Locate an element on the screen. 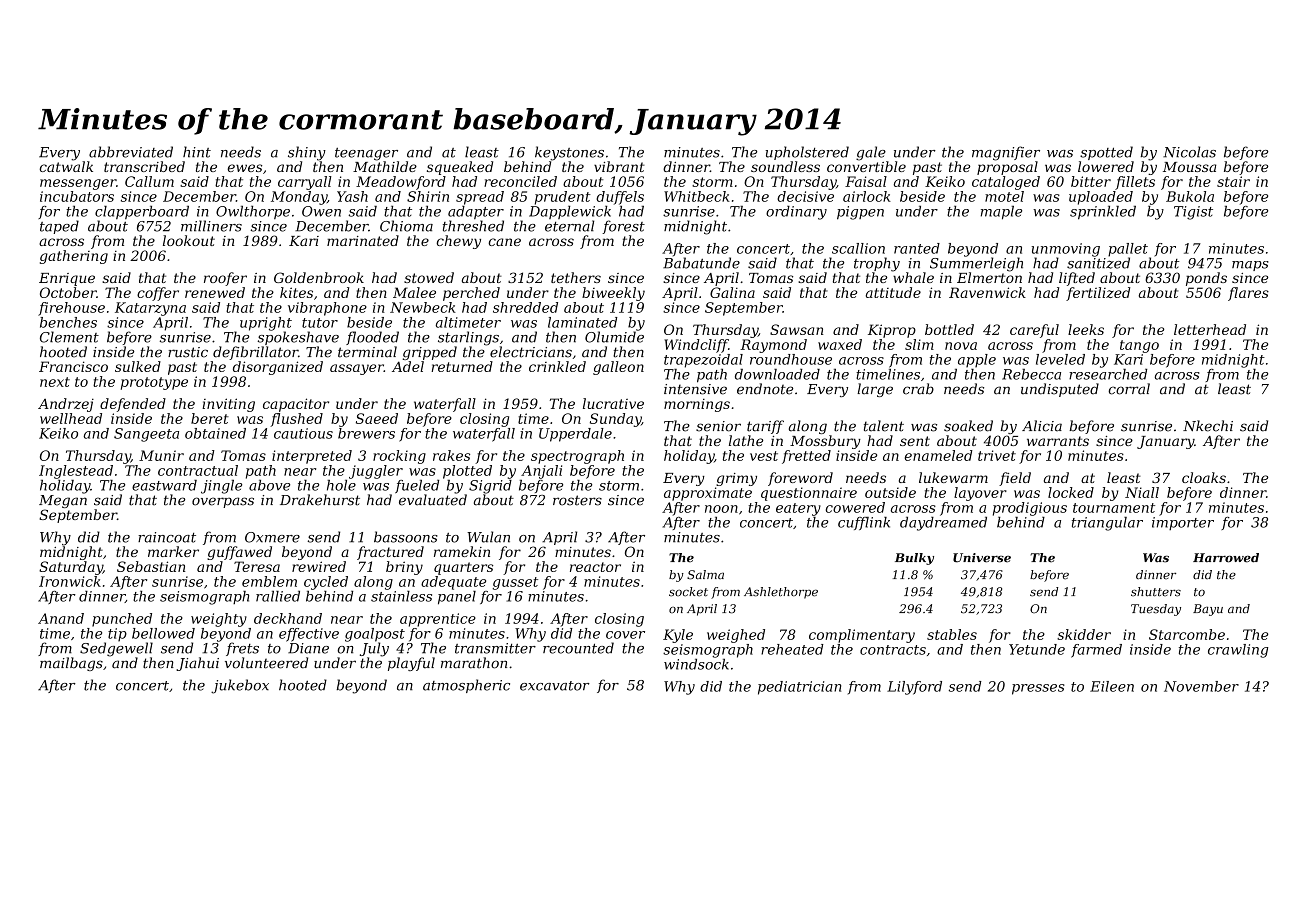 This screenshot has width=1308, height=924. shiny is located at coordinates (307, 153).
